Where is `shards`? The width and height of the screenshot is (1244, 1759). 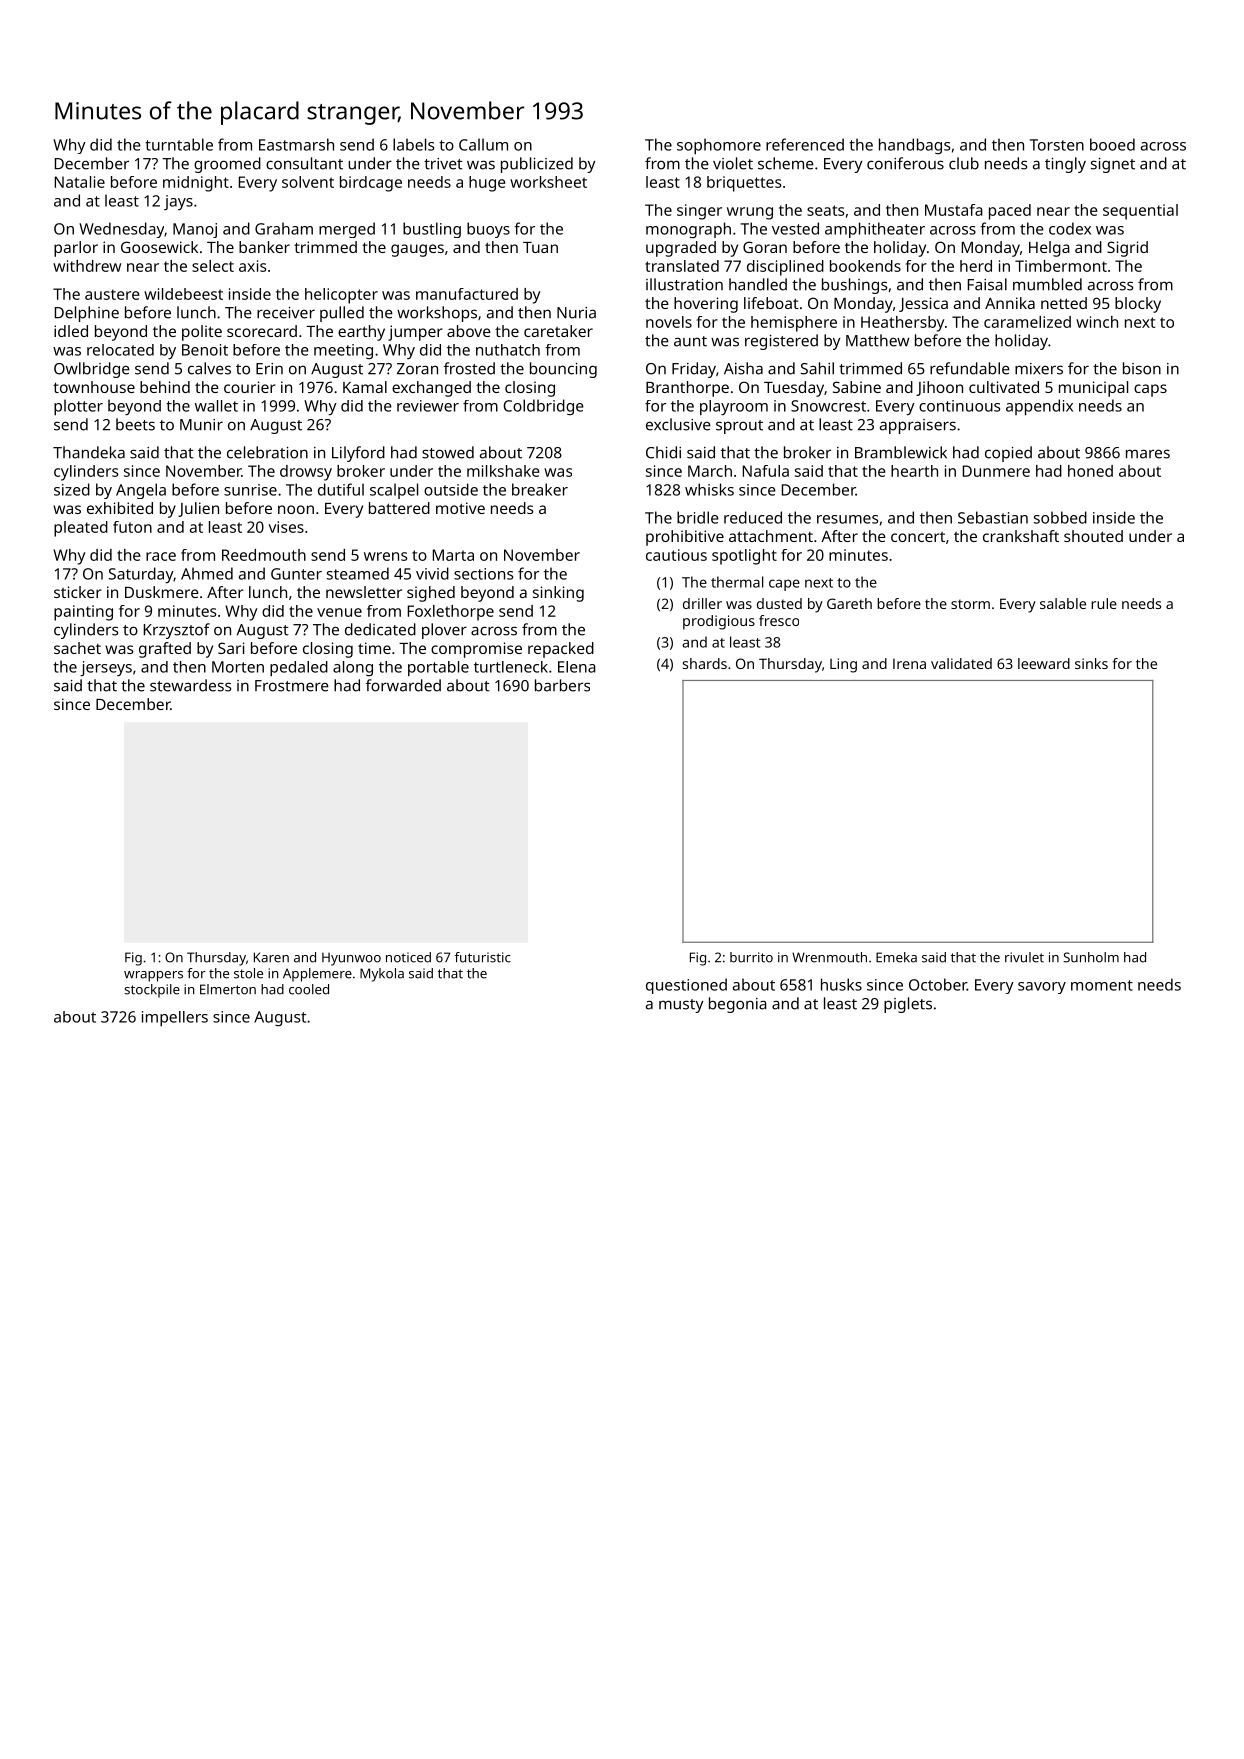
shards is located at coordinates (705, 663).
